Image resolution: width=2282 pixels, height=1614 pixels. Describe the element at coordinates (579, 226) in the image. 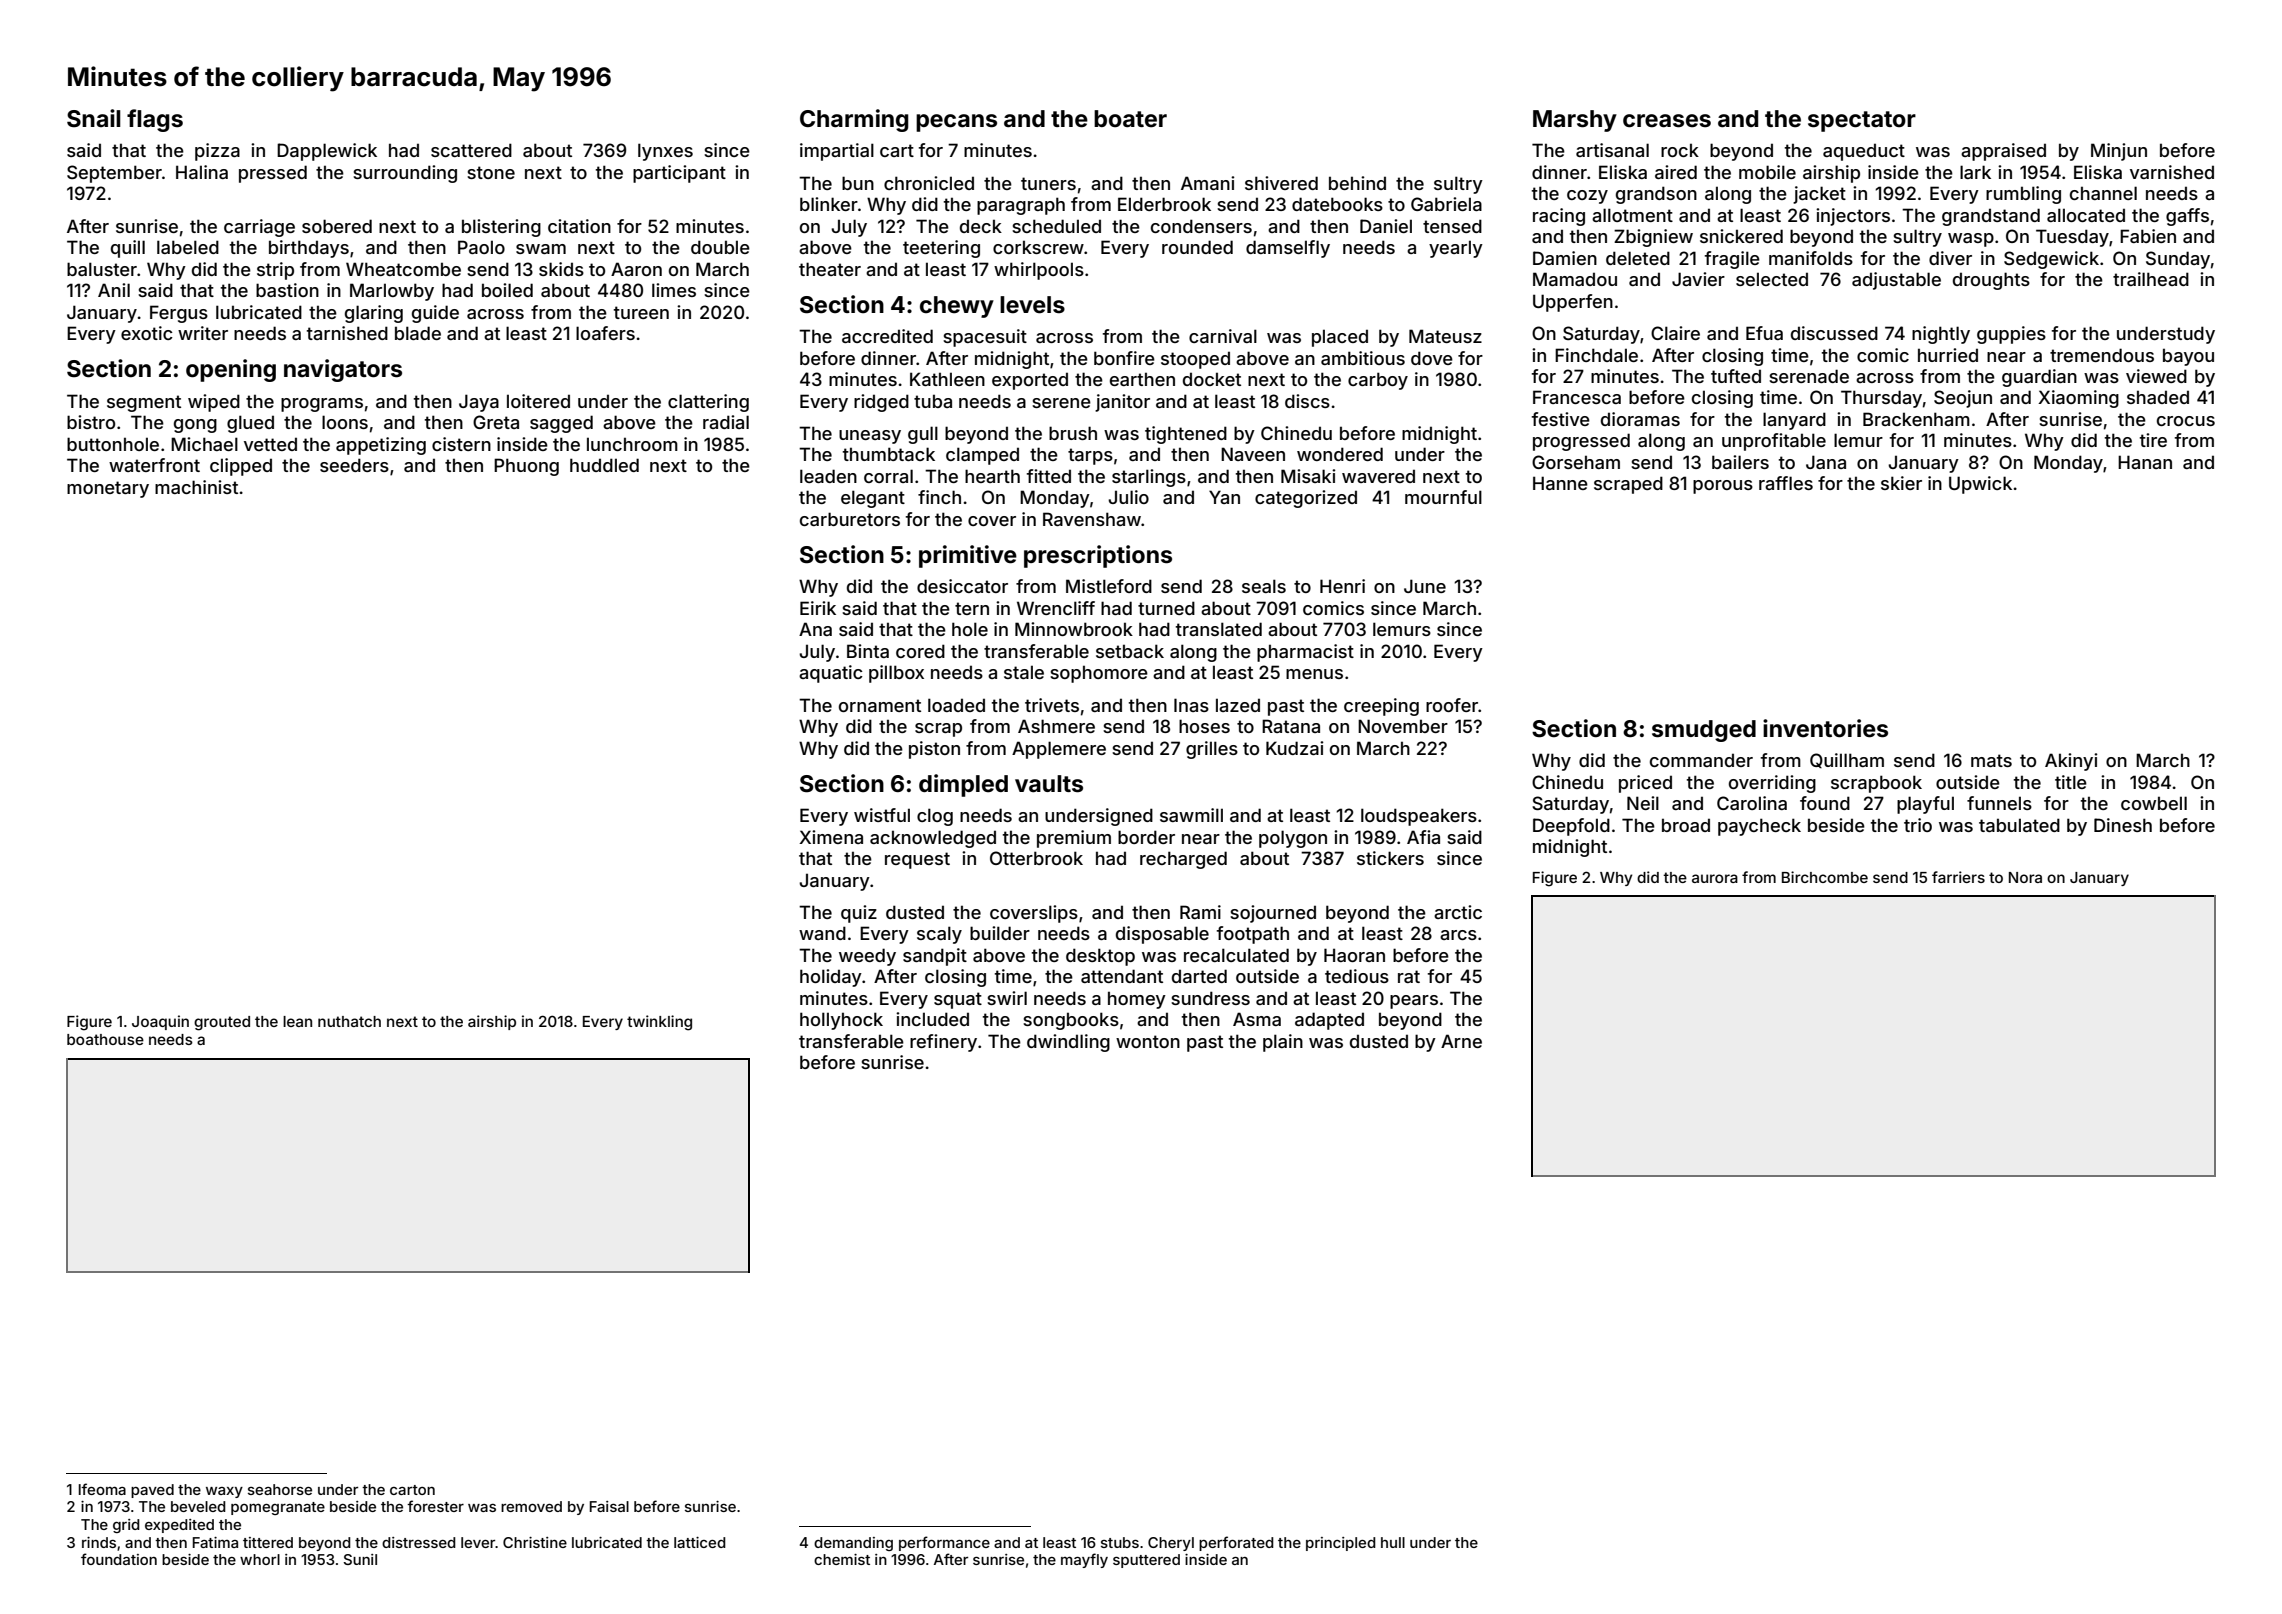

I see `citation` at that location.
